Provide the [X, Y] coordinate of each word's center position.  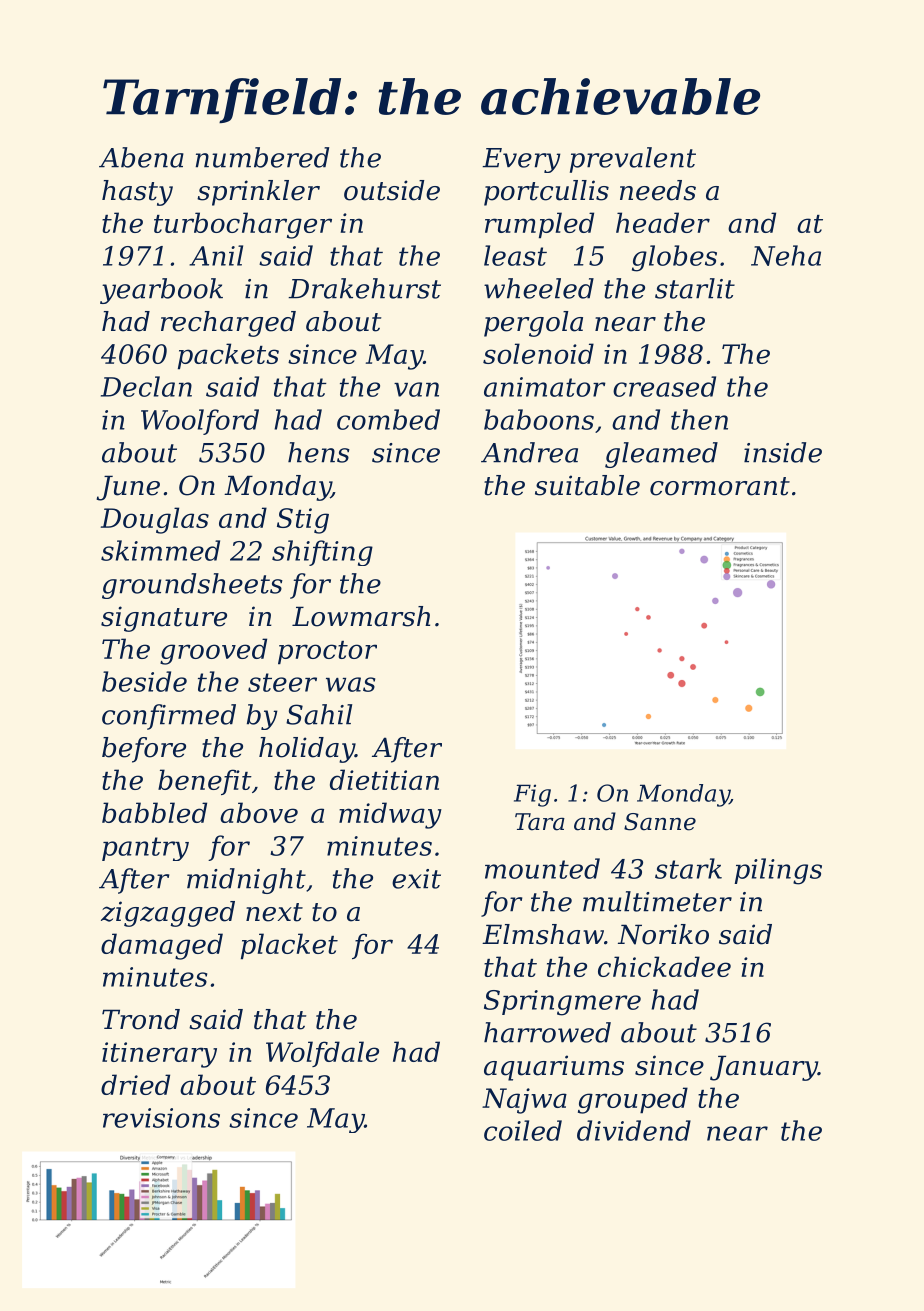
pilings [778, 871]
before [144, 750]
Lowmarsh [361, 616]
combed [388, 419]
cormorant [720, 486]
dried [135, 1084]
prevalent [633, 160]
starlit [695, 288]
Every [521, 160]
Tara [540, 822]
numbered [262, 157]
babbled [154, 812]
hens [319, 452]
